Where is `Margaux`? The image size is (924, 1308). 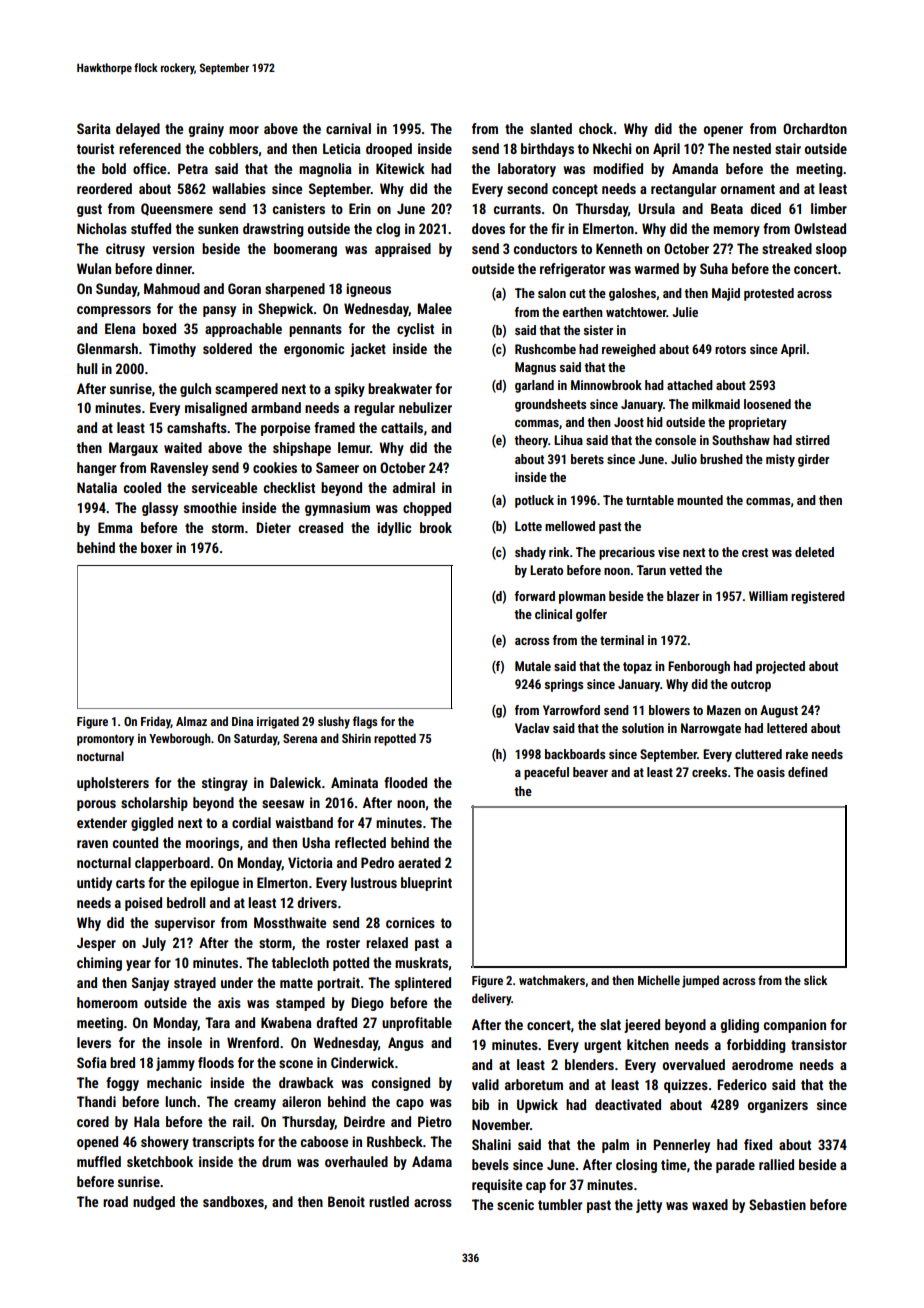
Margaux is located at coordinates (133, 449).
